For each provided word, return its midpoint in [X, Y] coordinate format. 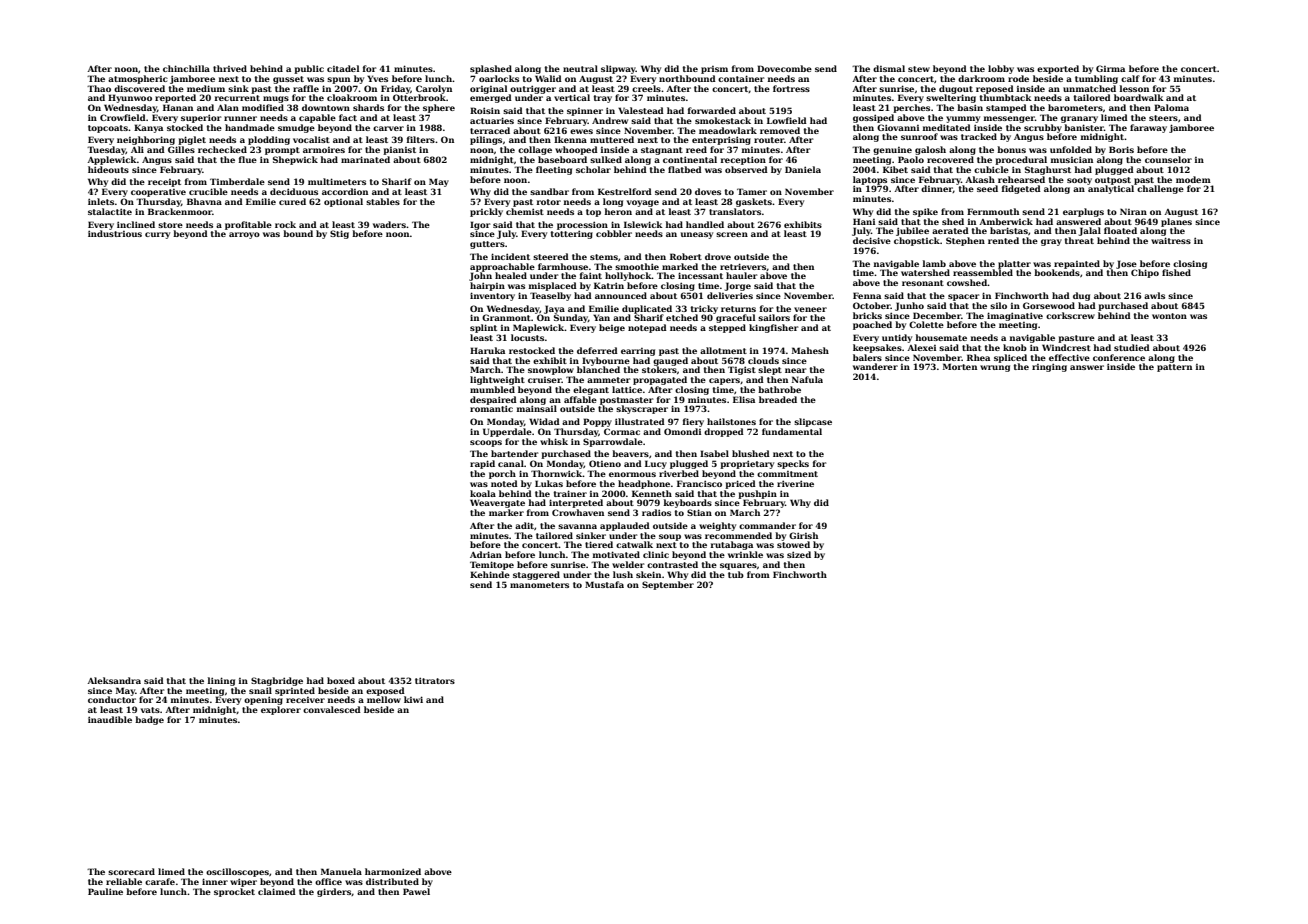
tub [736, 574]
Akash [980, 179]
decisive [872, 240]
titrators [435, 680]
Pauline [105, 891]
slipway [618, 69]
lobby [1001, 69]
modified [263, 107]
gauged [670, 361]
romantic [491, 408]
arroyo [244, 235]
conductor [112, 699]
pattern [1174, 368]
